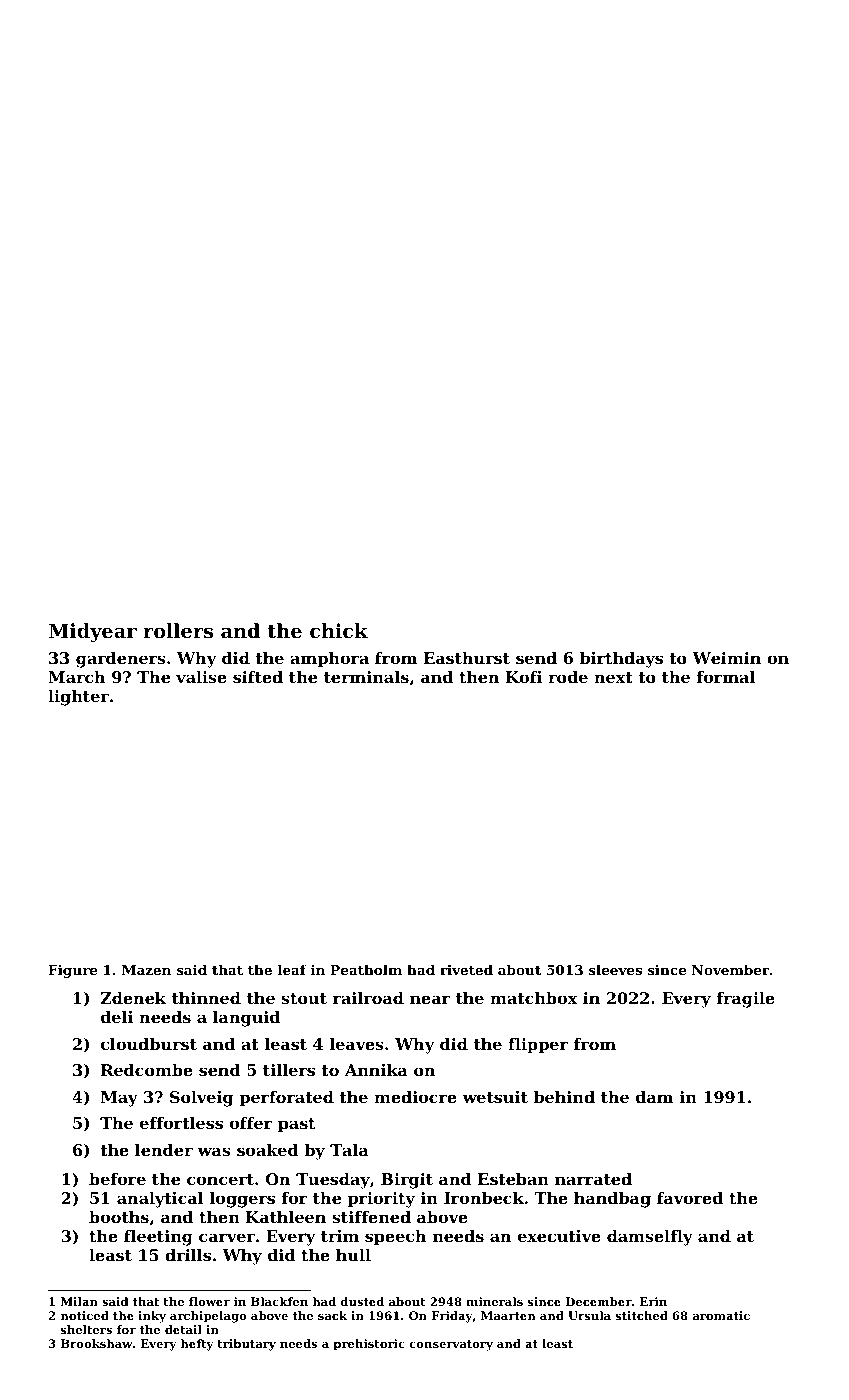  Describe the element at coordinates (78, 698) in the page. I see `lighter` at that location.
